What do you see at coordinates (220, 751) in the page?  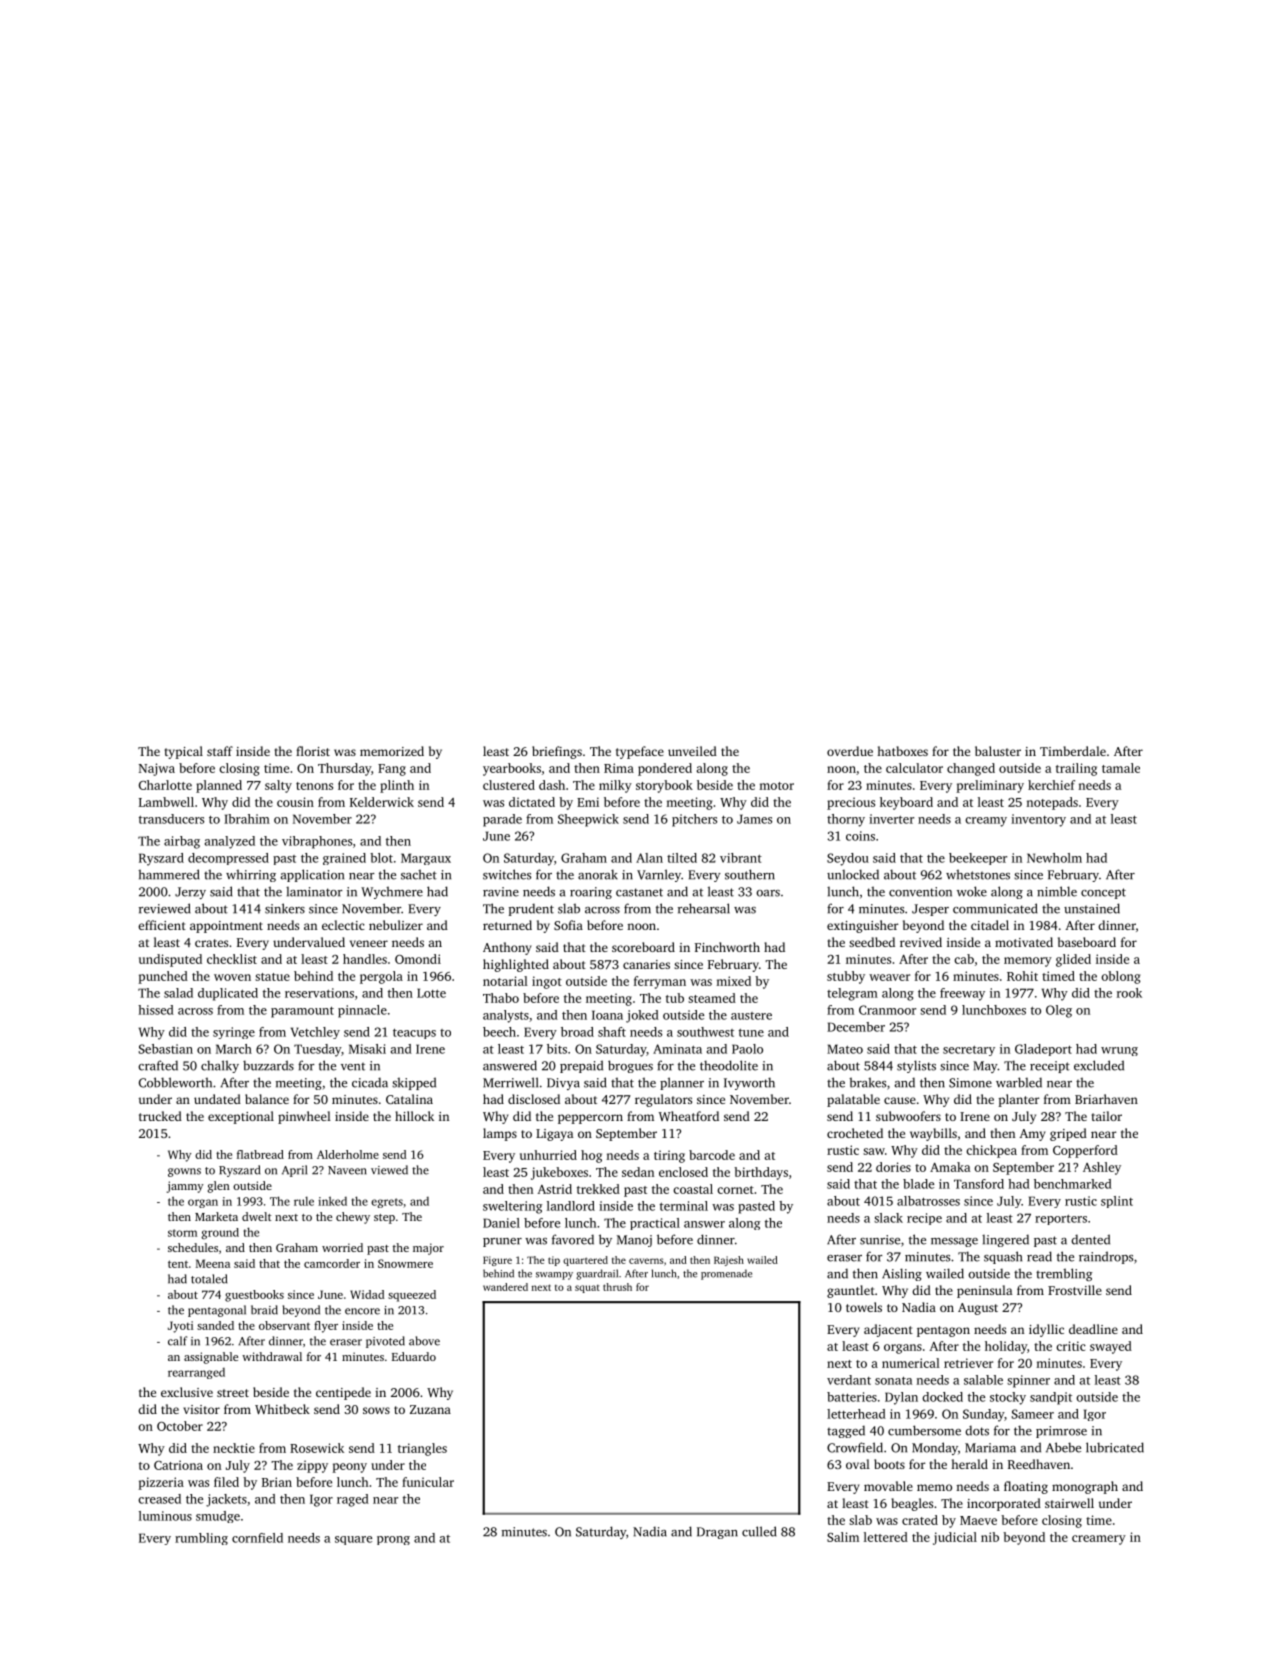 I see `staff` at bounding box center [220, 751].
